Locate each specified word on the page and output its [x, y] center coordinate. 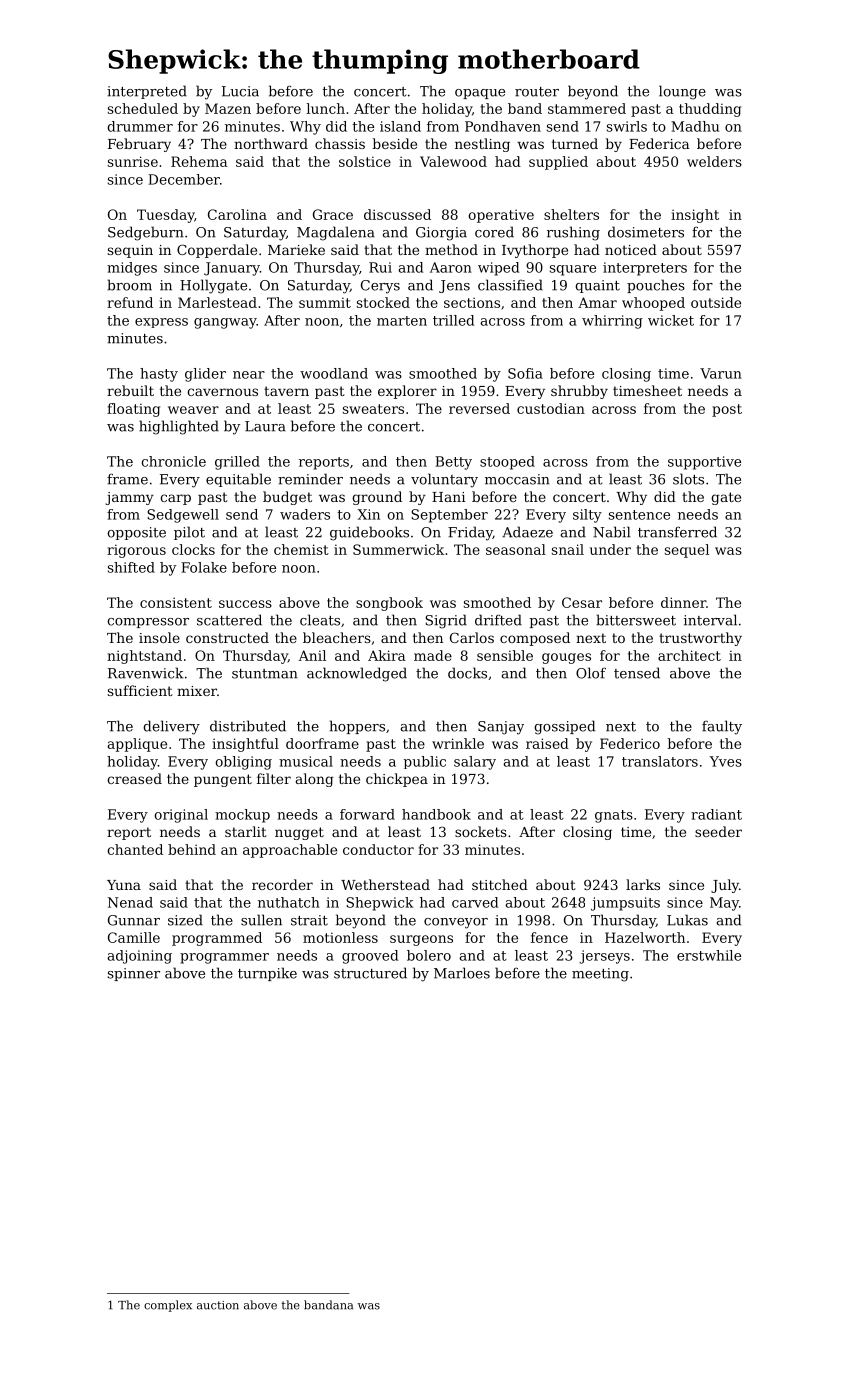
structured [370, 973]
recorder [282, 884]
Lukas [687, 920]
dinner [683, 602]
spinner [134, 974]
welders [714, 161]
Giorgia [441, 234]
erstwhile [709, 955]
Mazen [228, 108]
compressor [148, 623]
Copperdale [217, 251]
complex [168, 1306]
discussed [397, 214]
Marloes [462, 973]
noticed [631, 249]
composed [535, 639]
